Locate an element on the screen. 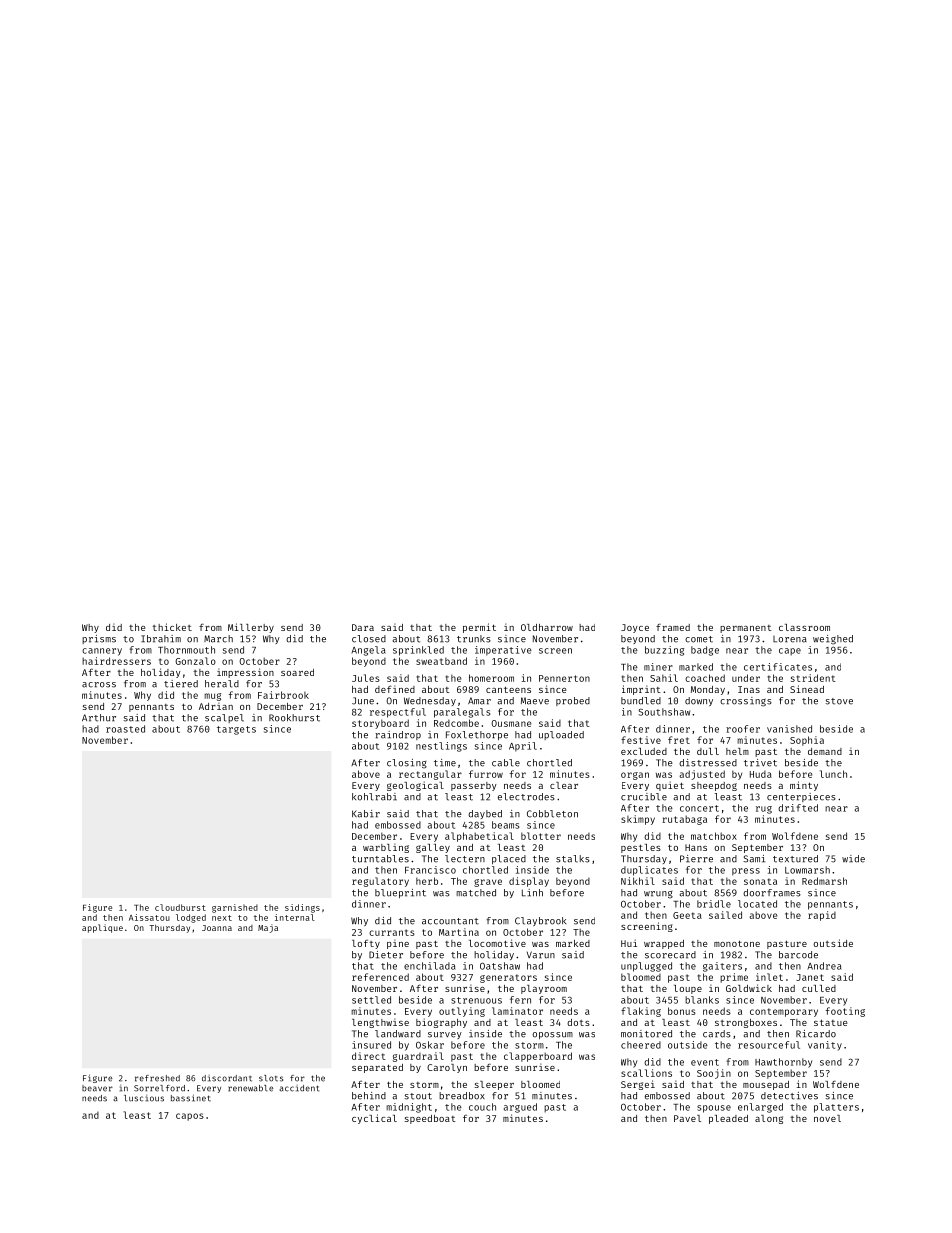  pestles is located at coordinates (641, 848).
